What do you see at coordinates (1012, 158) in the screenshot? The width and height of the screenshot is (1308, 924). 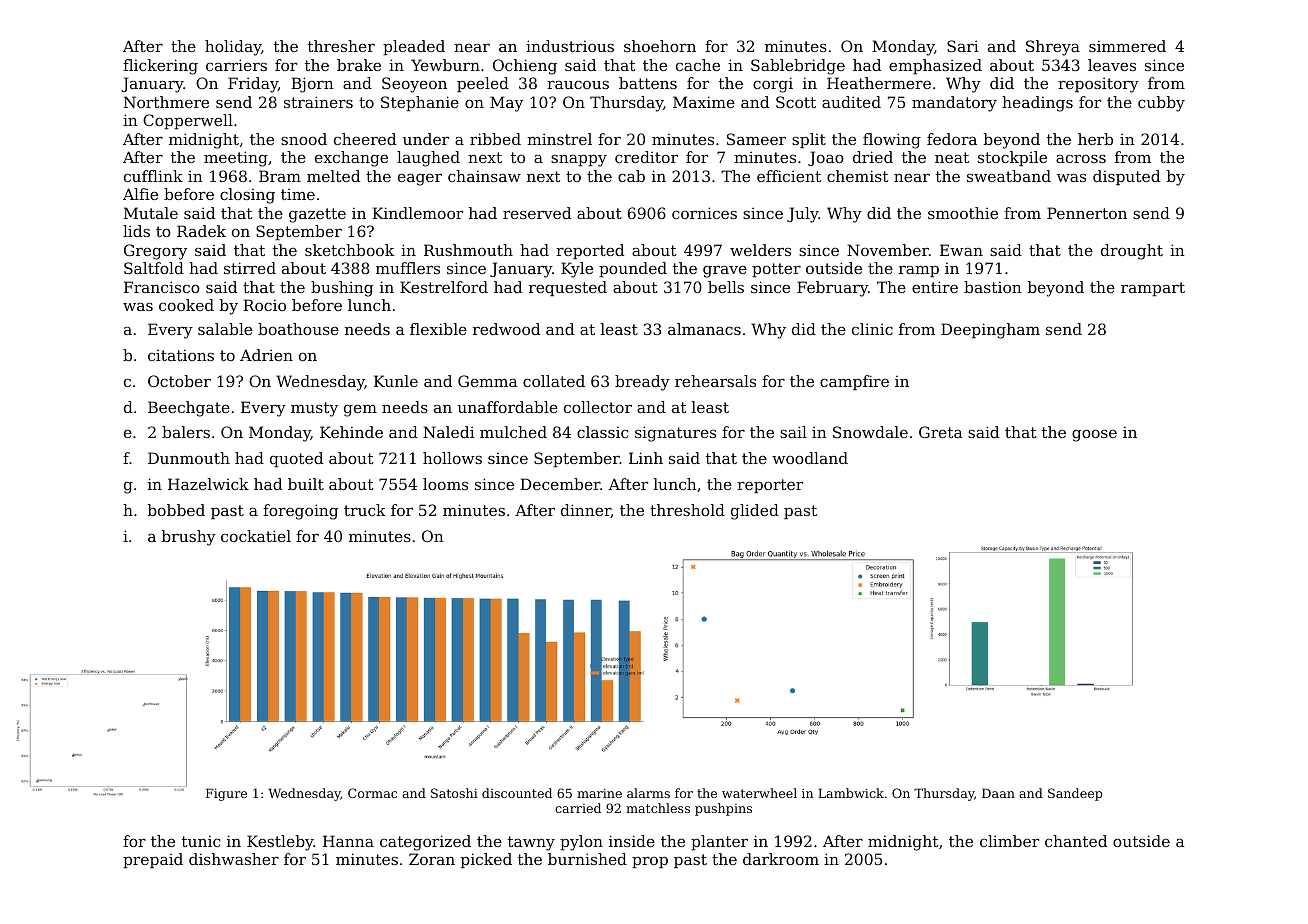 I see `stockpile` at bounding box center [1012, 158].
